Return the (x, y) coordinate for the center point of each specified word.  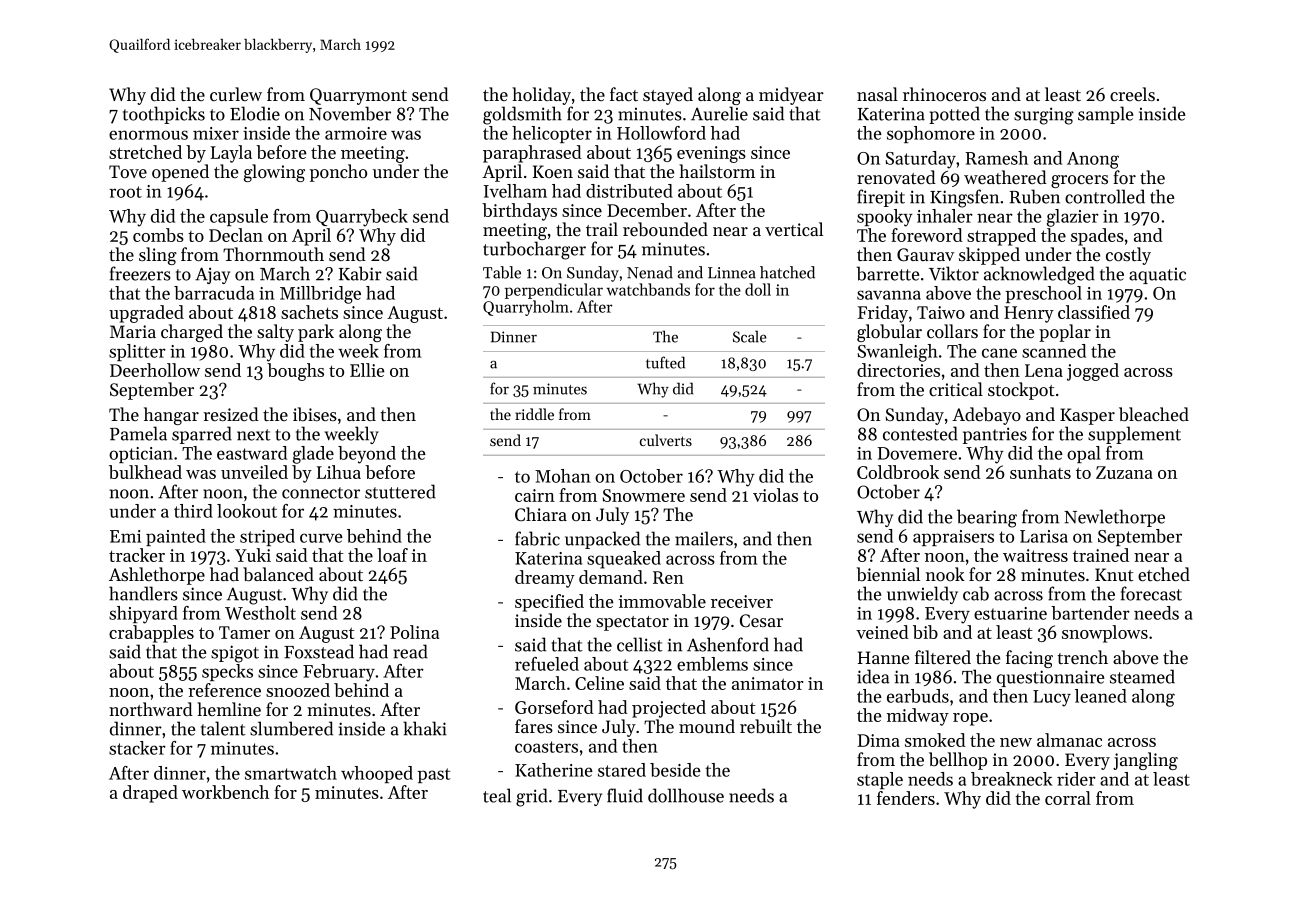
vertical (794, 229)
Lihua (339, 472)
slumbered (291, 728)
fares (534, 726)
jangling (1145, 761)
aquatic (1157, 276)
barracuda (214, 293)
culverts (666, 440)
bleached (1154, 414)
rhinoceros (944, 94)
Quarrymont (358, 96)
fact (624, 94)
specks (227, 672)
